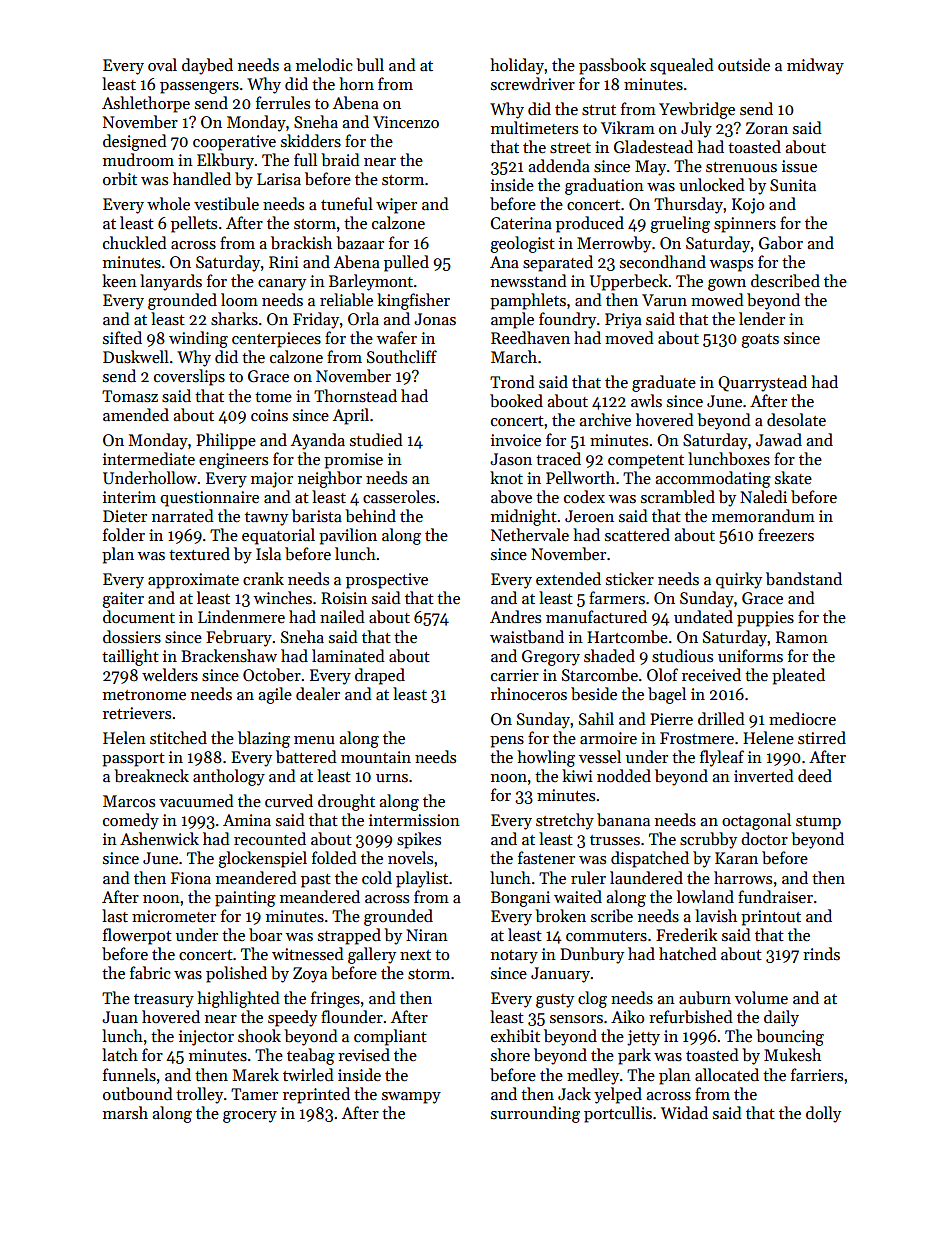  Describe the element at coordinates (596, 718) in the page. I see `Sahil` at that location.
